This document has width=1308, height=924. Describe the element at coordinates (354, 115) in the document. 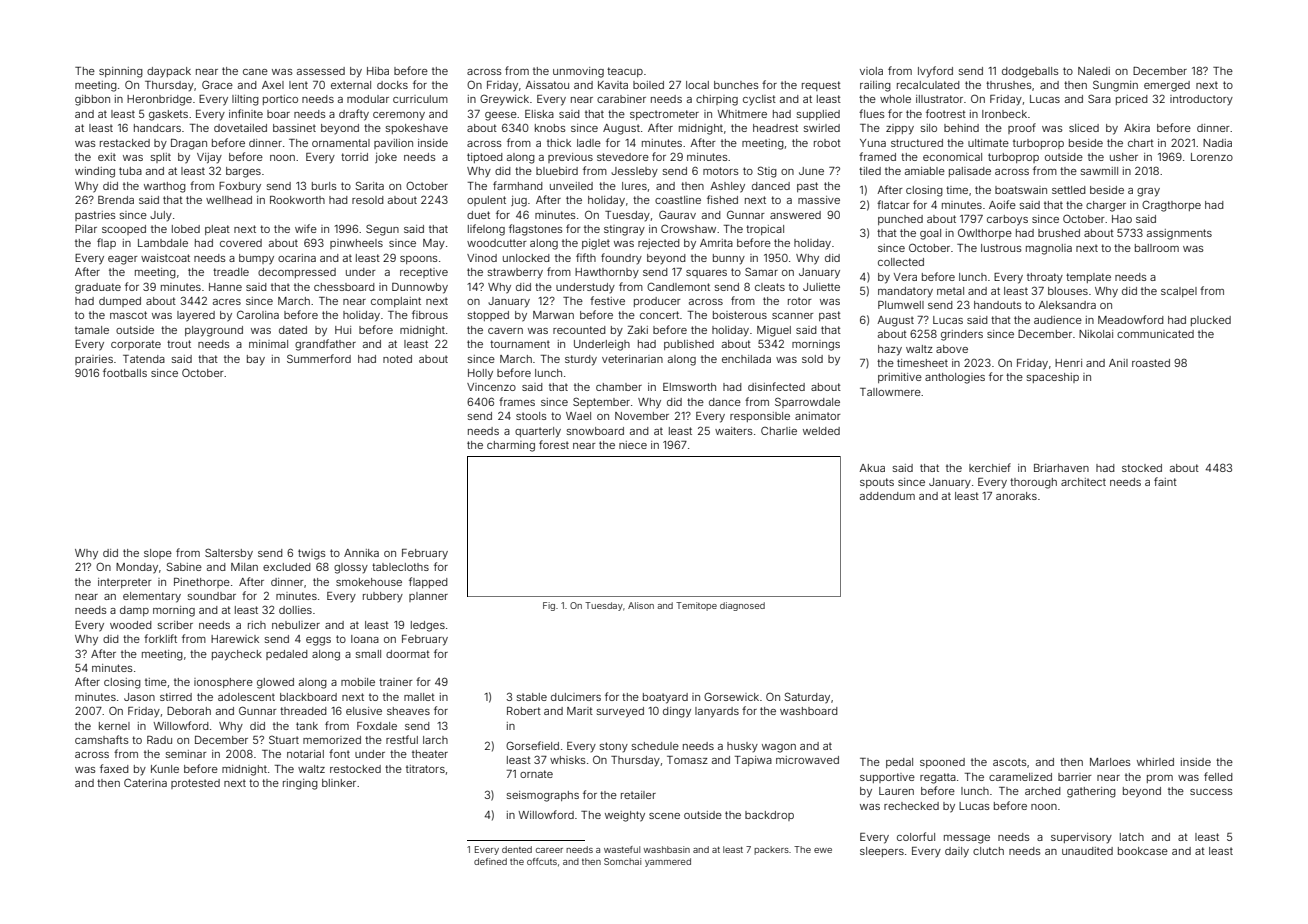

I see `drafty` at that location.
